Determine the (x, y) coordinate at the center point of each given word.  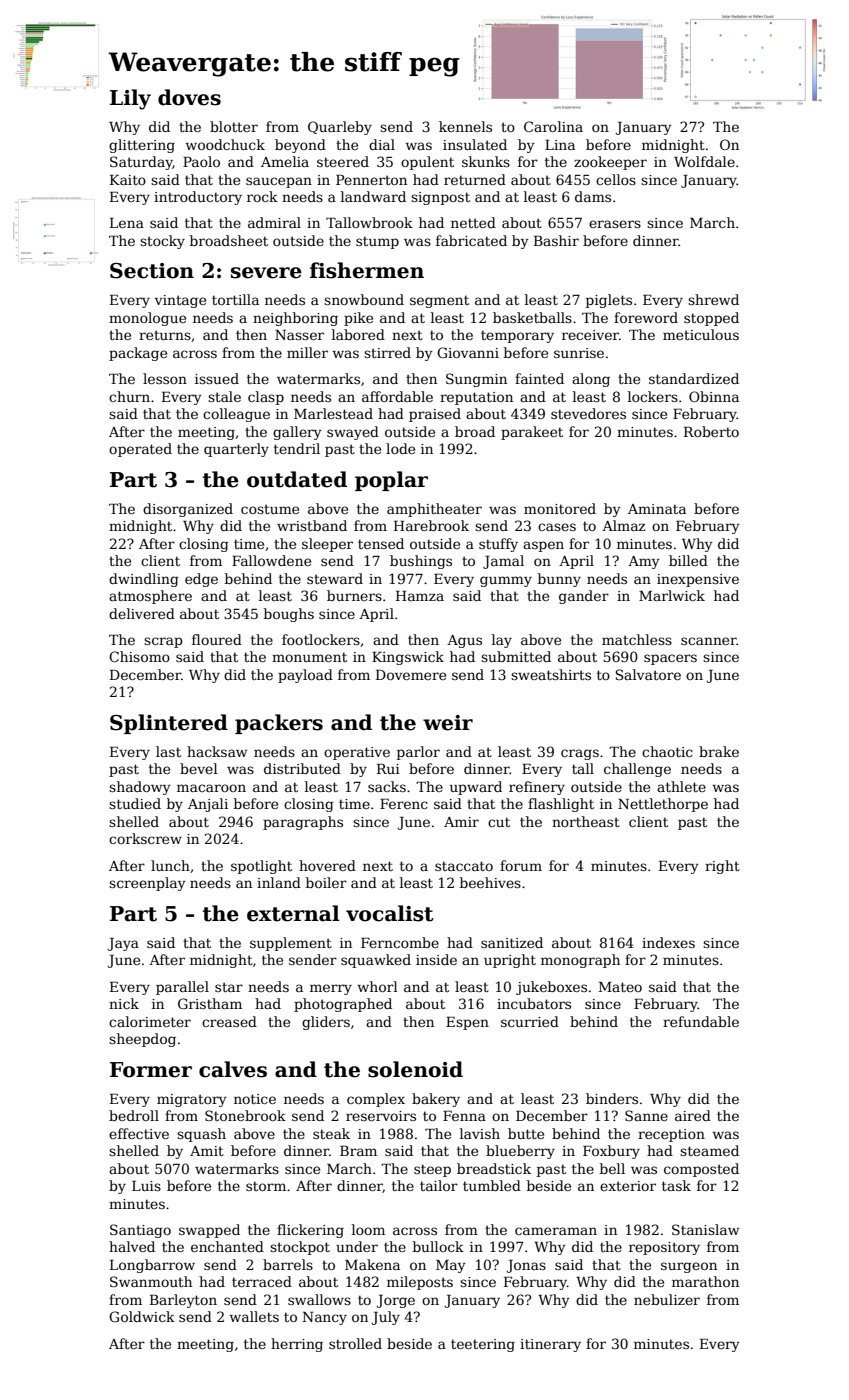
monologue (147, 319)
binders (612, 1098)
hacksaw (217, 751)
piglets (609, 301)
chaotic (667, 751)
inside (436, 959)
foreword (646, 317)
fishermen (367, 270)
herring (297, 1345)
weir (448, 723)
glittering (142, 146)
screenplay (147, 884)
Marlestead (333, 413)
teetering (483, 1345)
